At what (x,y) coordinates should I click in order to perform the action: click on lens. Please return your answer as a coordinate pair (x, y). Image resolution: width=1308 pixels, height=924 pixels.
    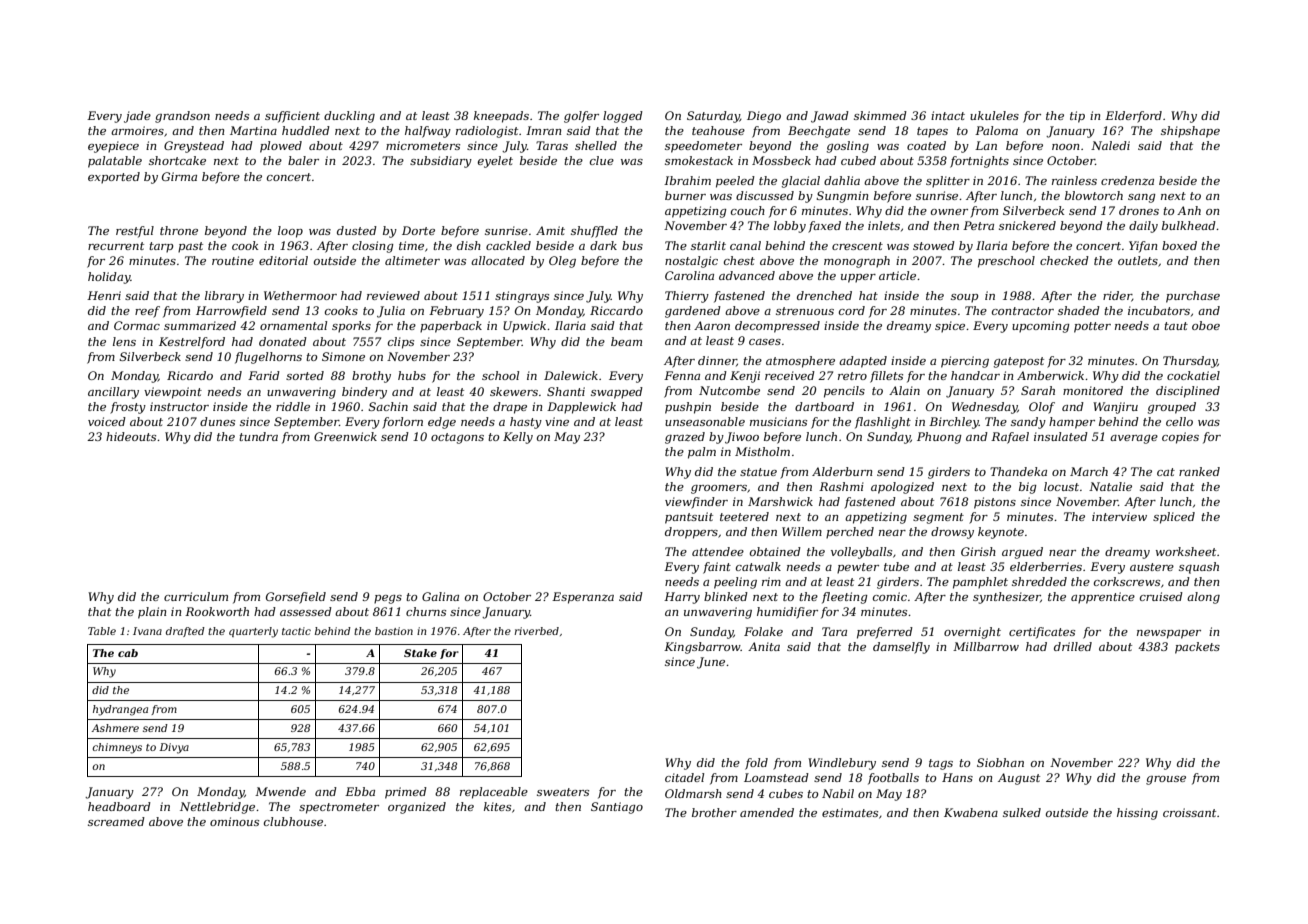
    Looking at the image, I should click on (124, 341).
